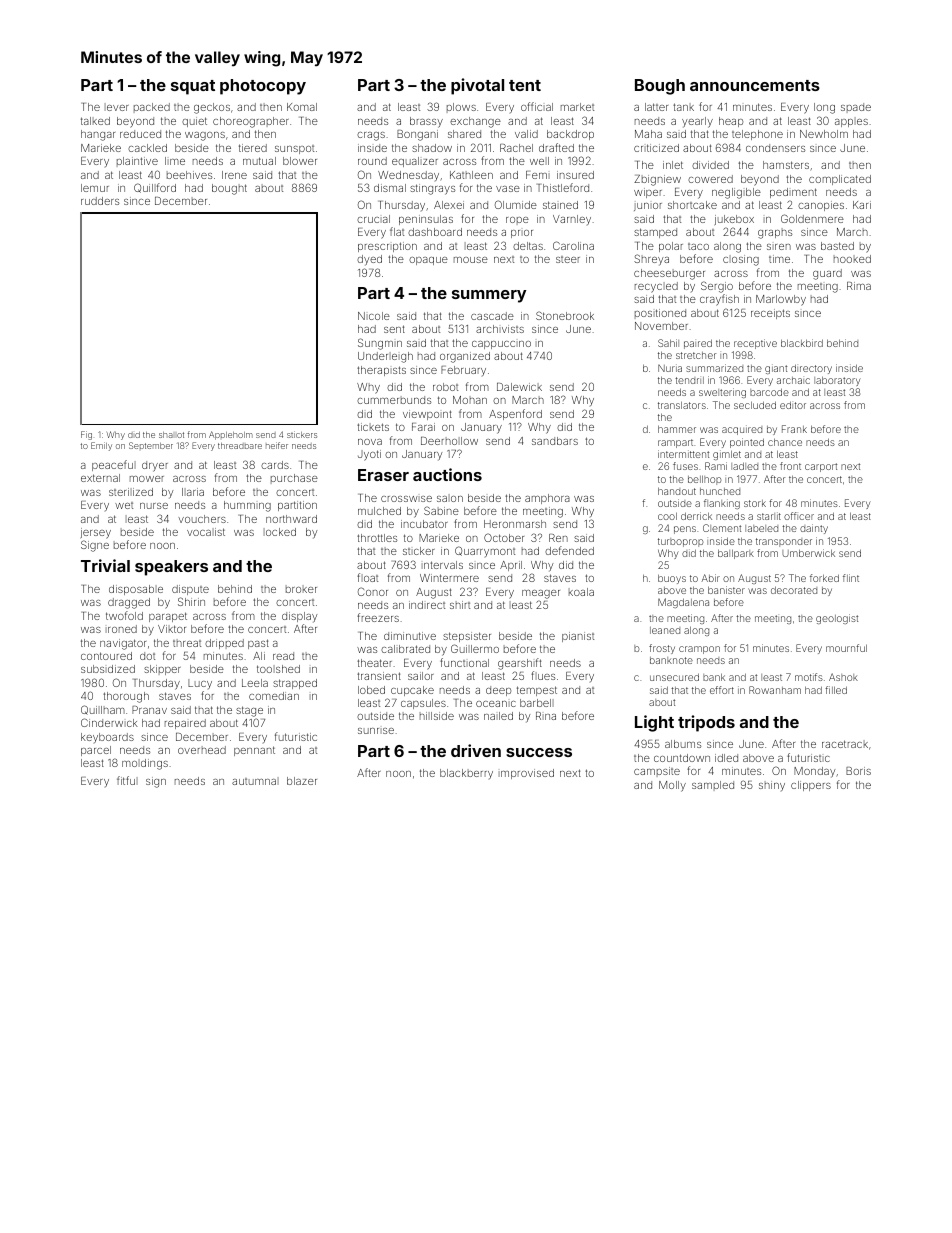 The height and width of the screenshot is (1233, 952). I want to click on crags, so click(371, 136).
